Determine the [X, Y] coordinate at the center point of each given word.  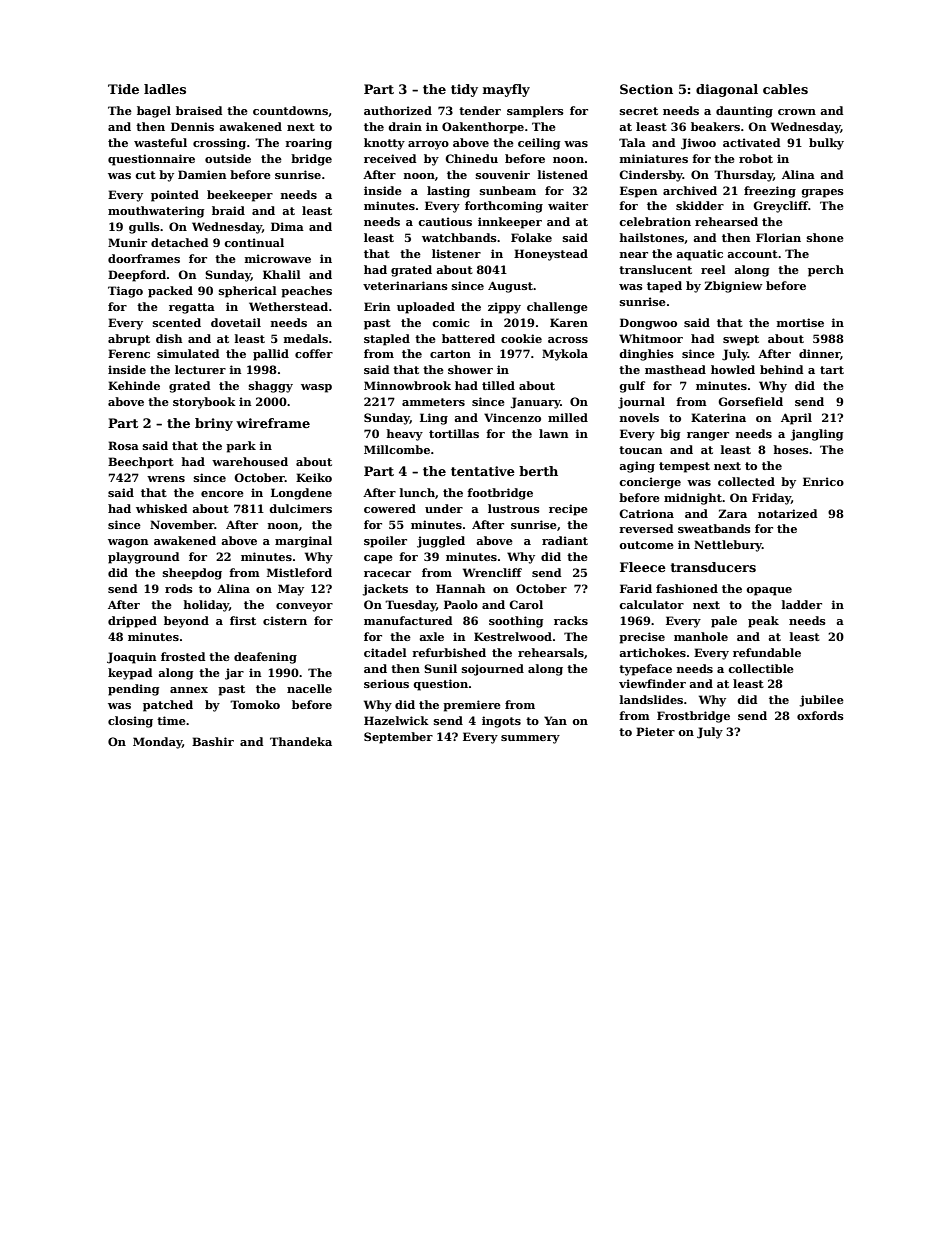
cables [785, 89]
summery [530, 739]
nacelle [309, 688]
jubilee [821, 701]
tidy [464, 90]
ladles [165, 89]
